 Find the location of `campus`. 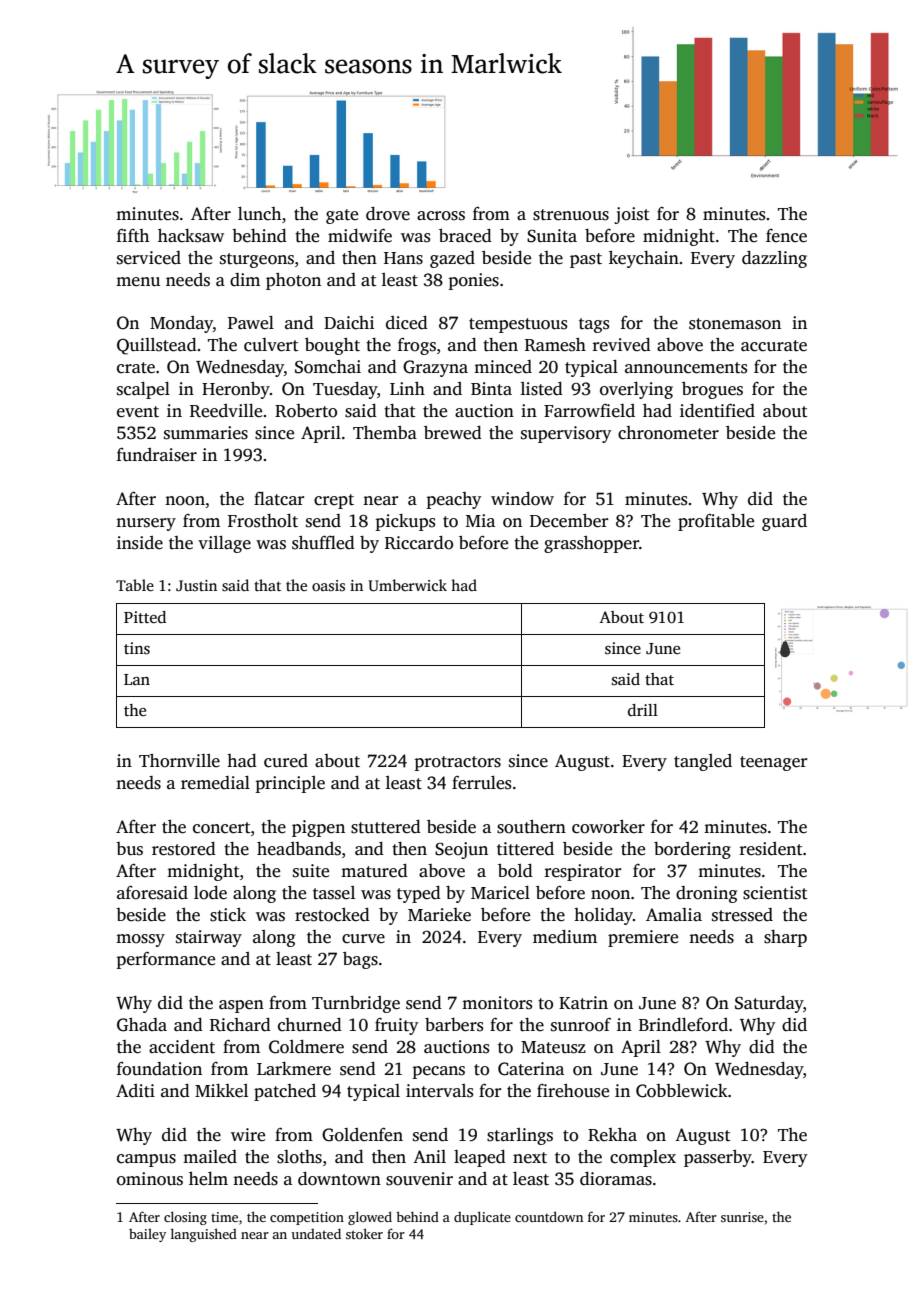

campus is located at coordinates (146, 1160).
